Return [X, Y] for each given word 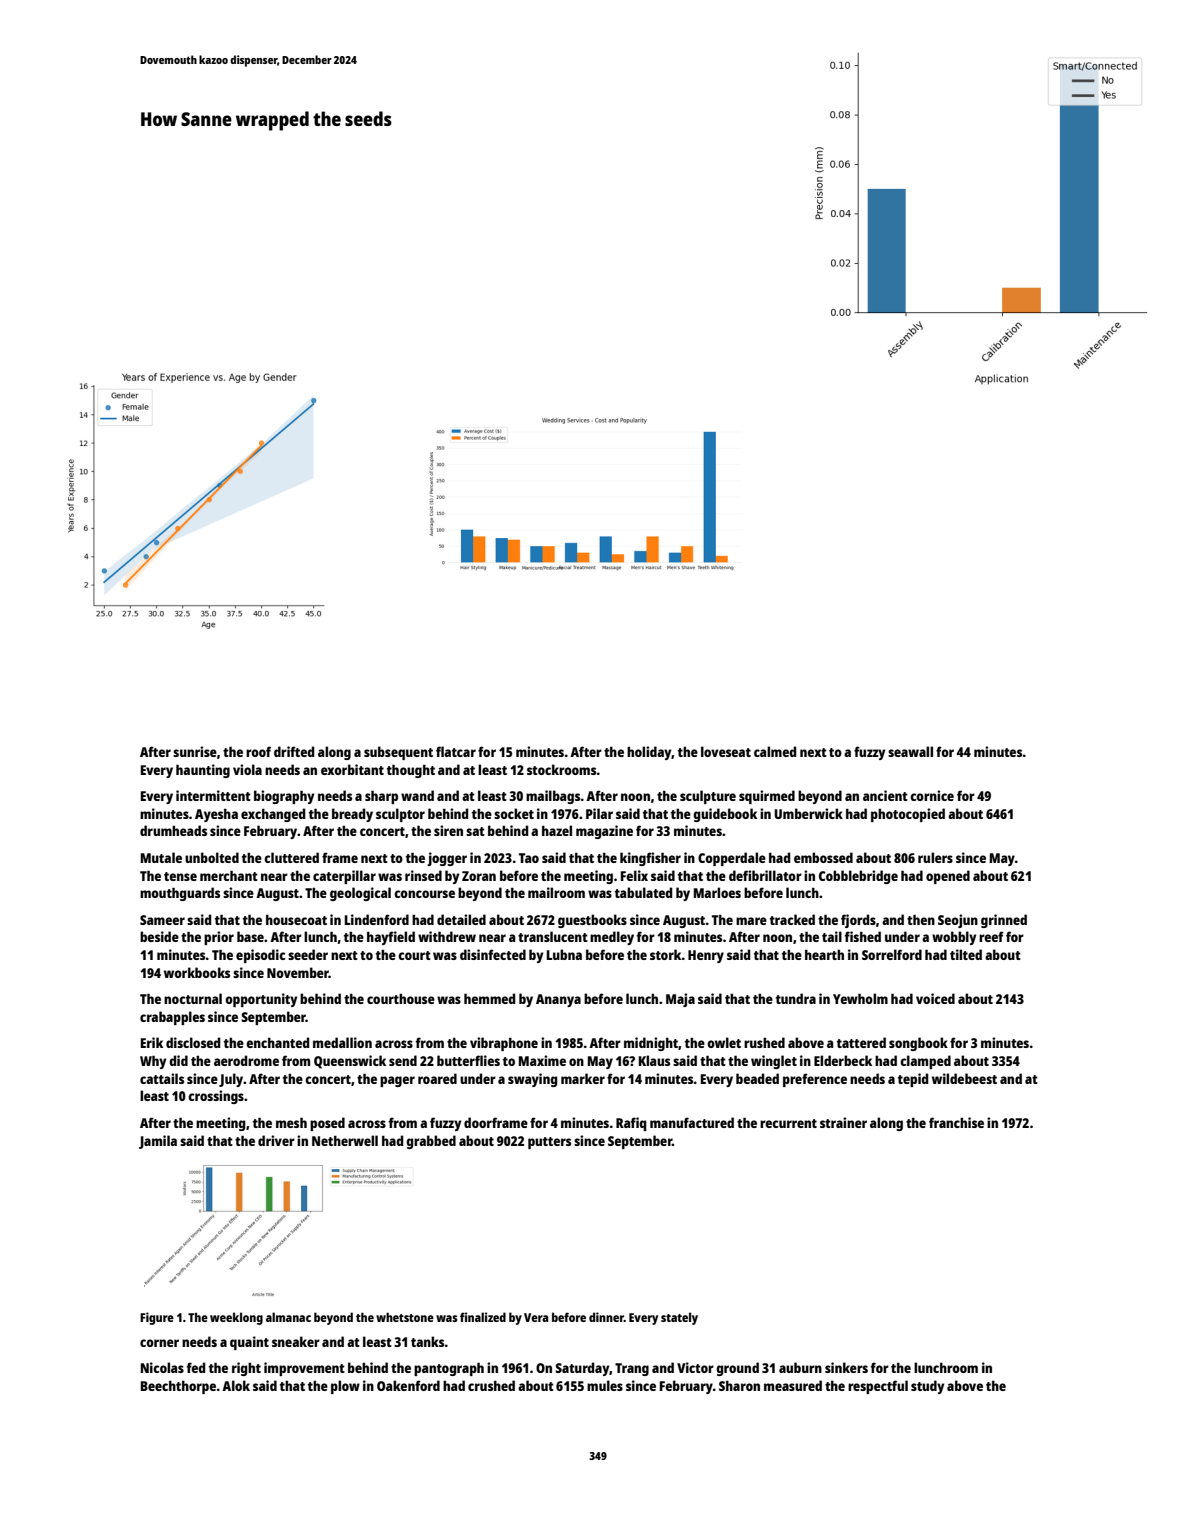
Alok [236, 1385]
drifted [294, 751]
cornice [932, 795]
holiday [649, 753]
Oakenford [408, 1385]
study [927, 1387]
